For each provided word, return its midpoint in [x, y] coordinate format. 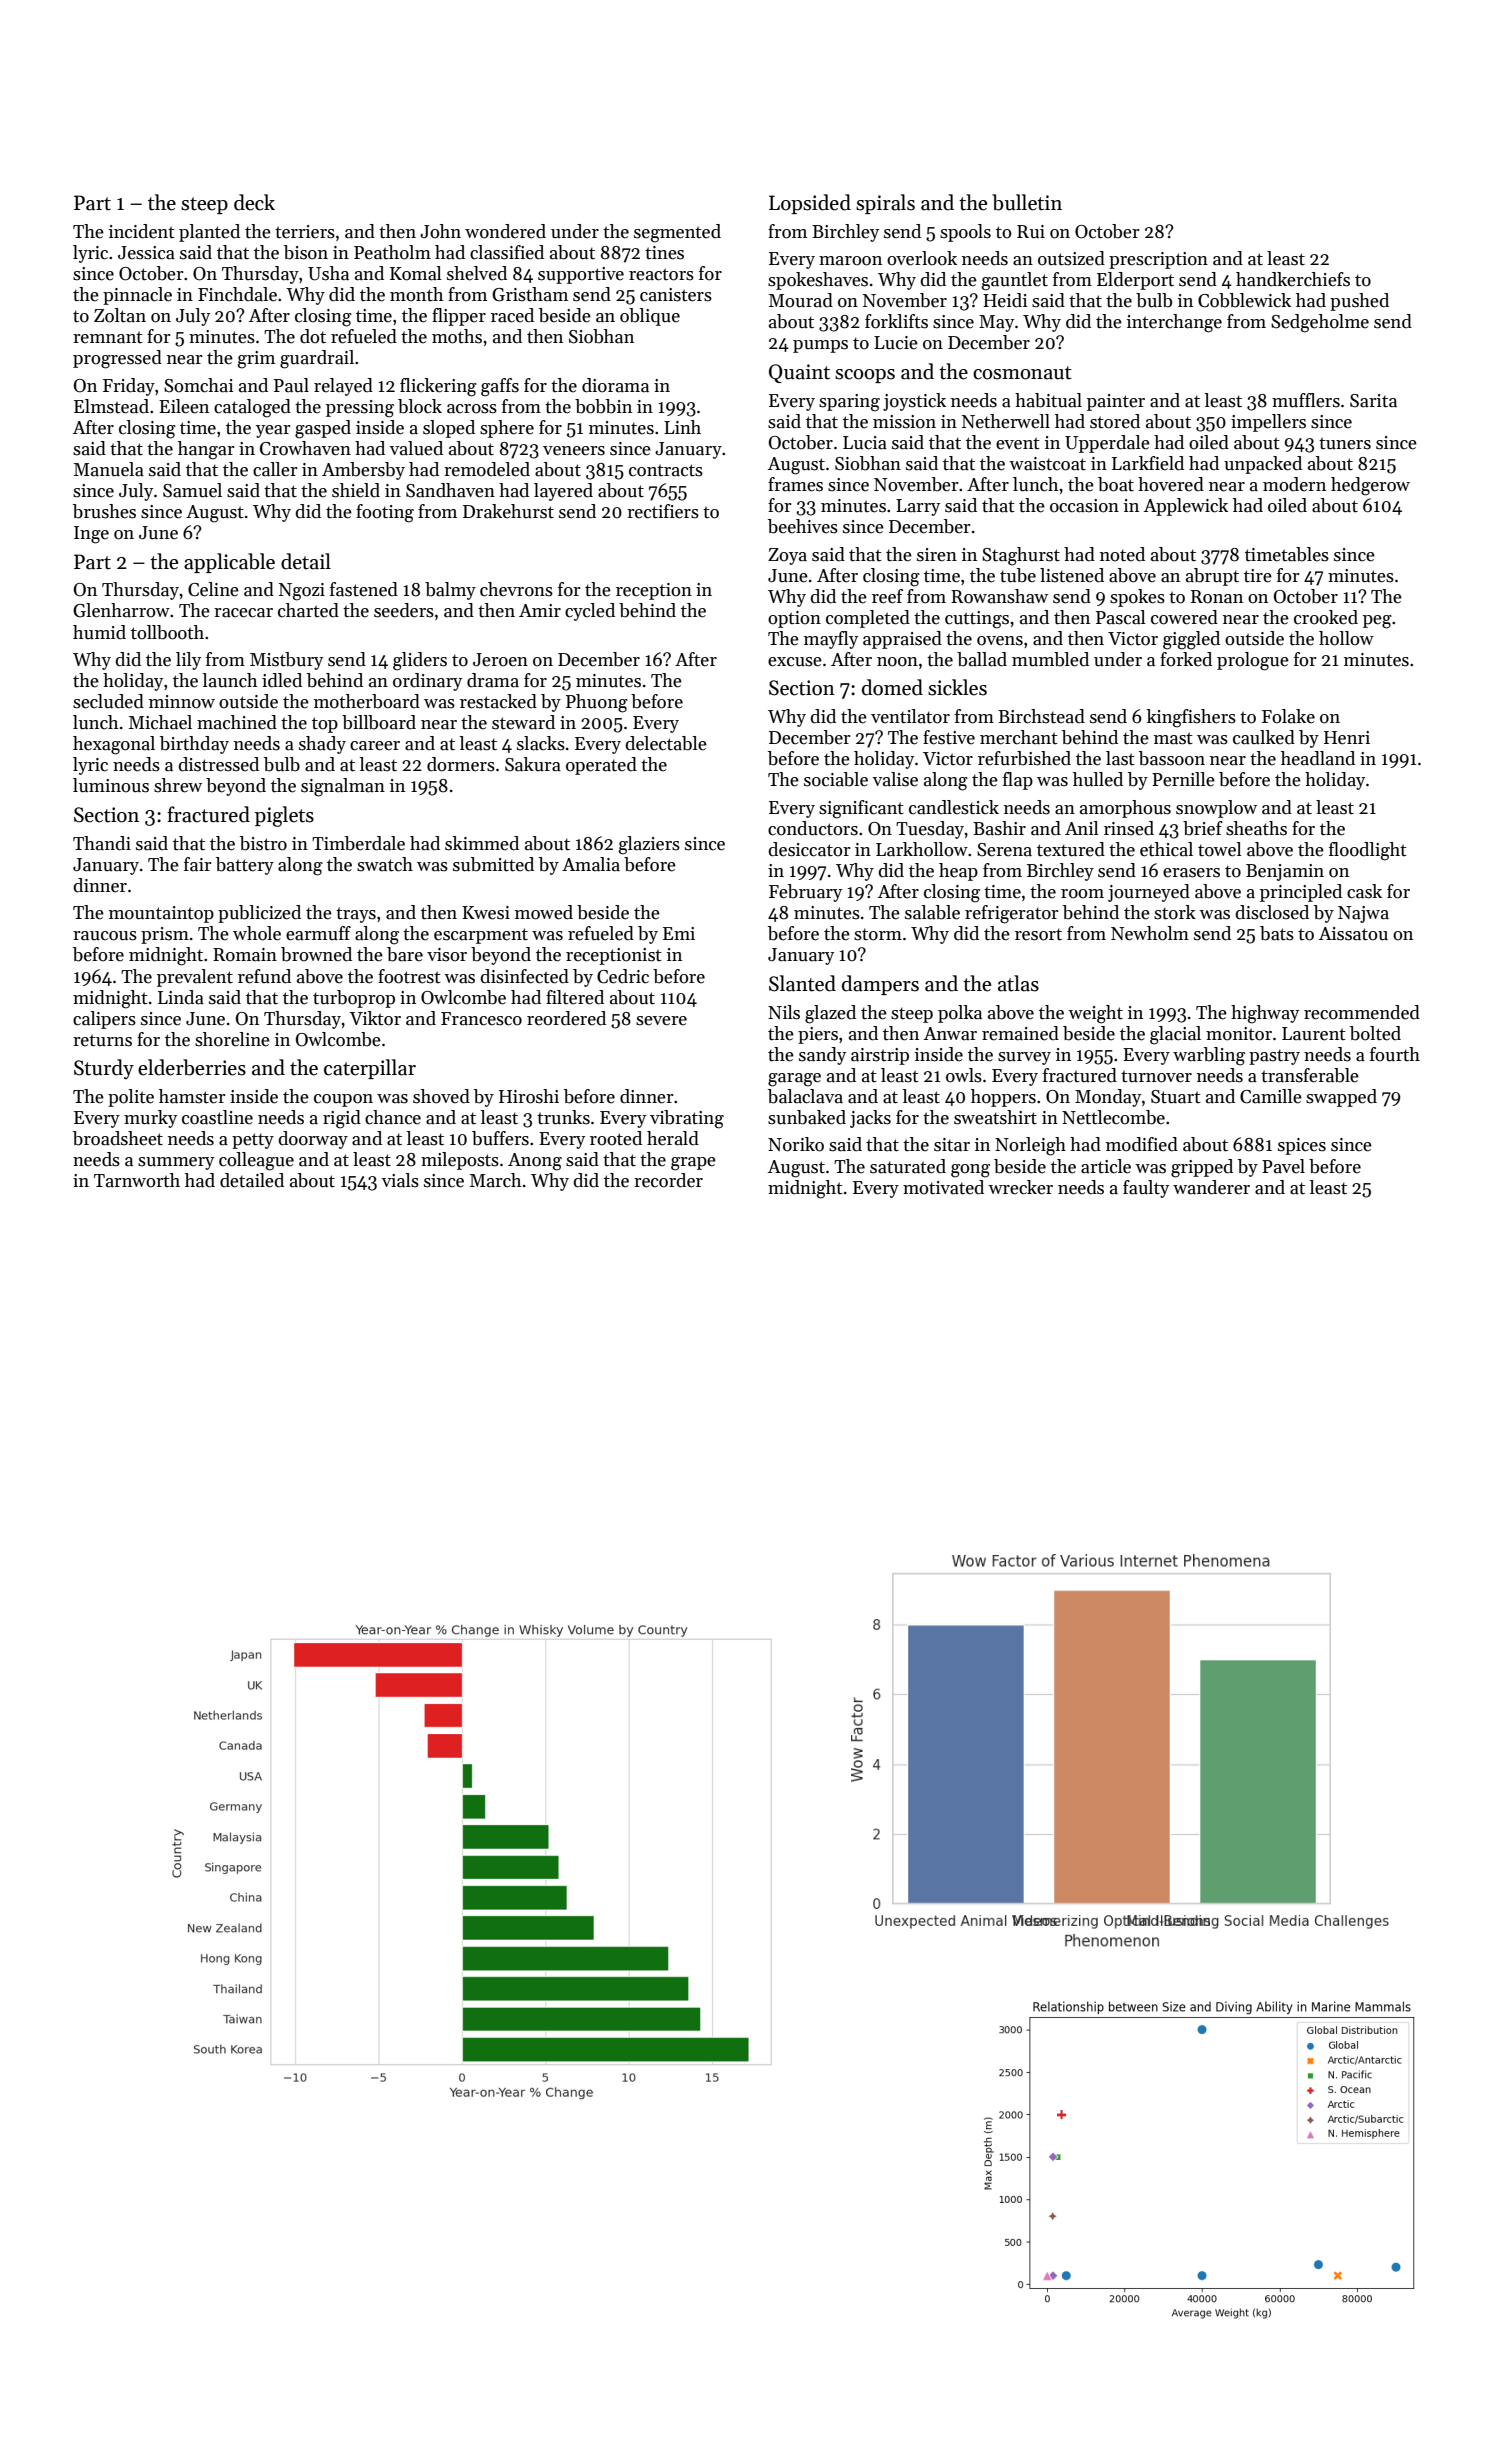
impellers [1268, 423]
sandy [822, 1056]
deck [254, 202]
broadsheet [118, 1138]
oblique [650, 317]
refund [264, 976]
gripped [1202, 1168]
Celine [213, 589]
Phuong [597, 703]
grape [693, 1164]
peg [1377, 622]
